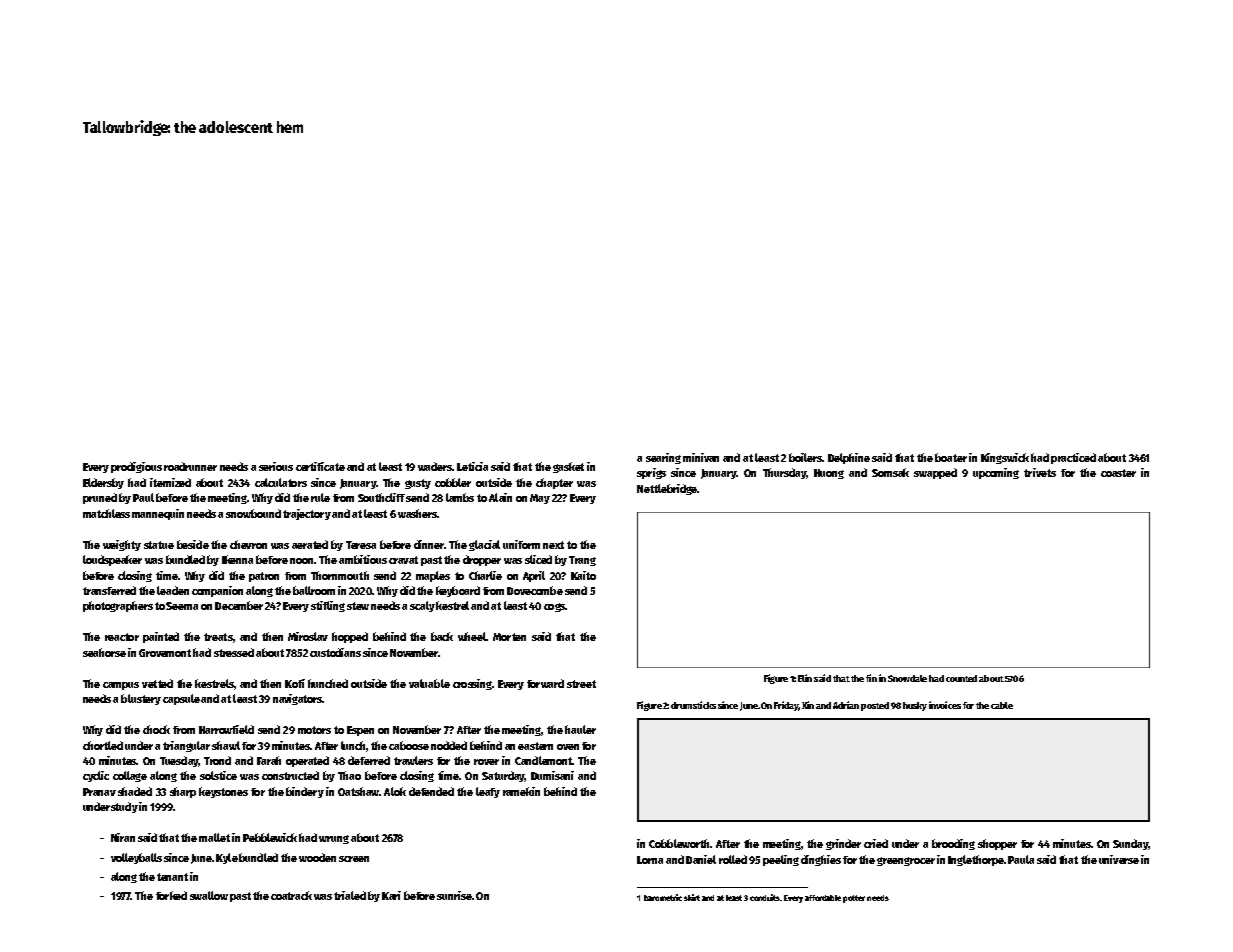 This page has height=952, width=1233. Describe the element at coordinates (449, 745) in the page. I see `nodded` at that location.
